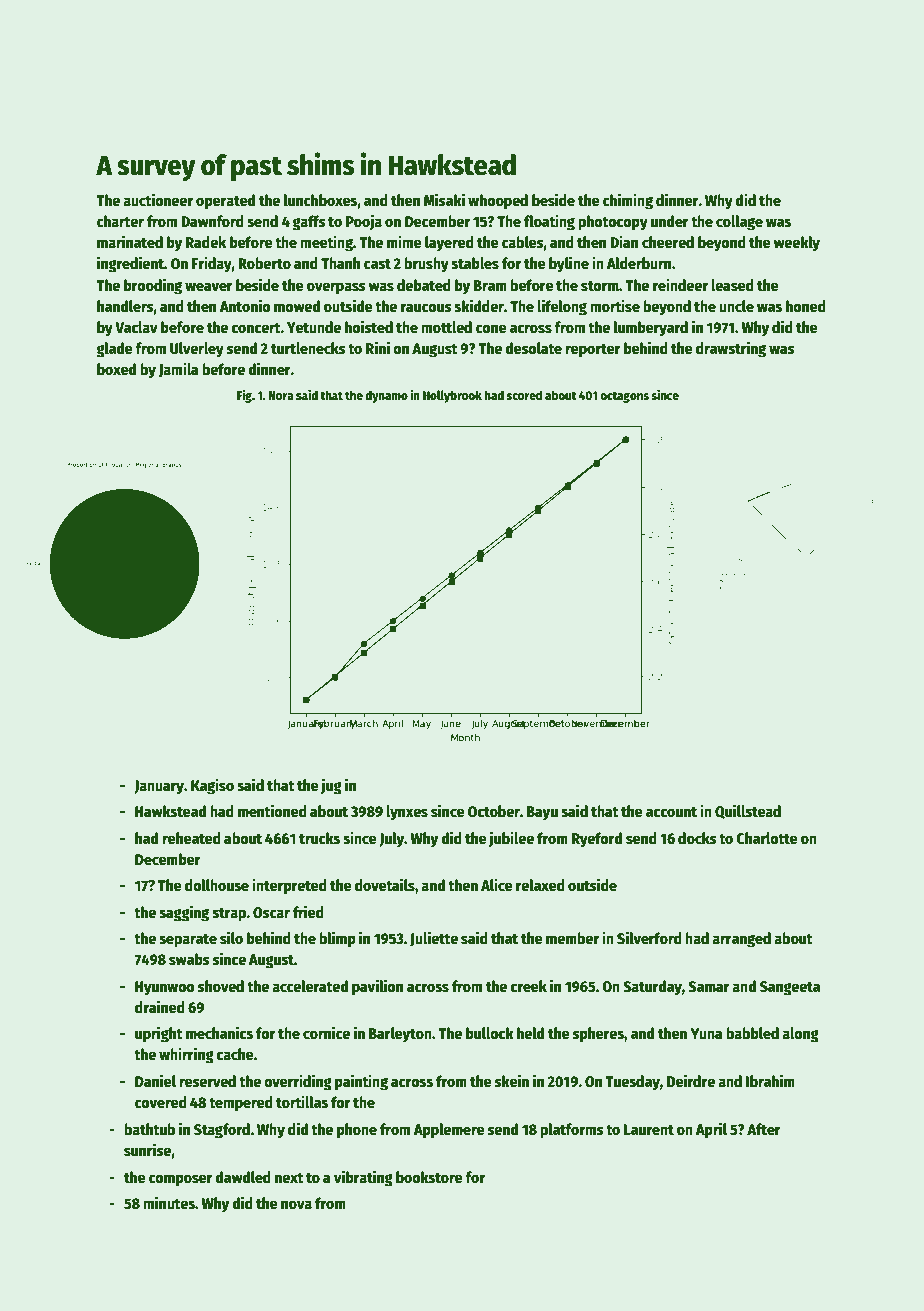 The height and width of the screenshot is (1311, 924). What do you see at coordinates (264, 263) in the screenshot?
I see `Roberto` at bounding box center [264, 263].
